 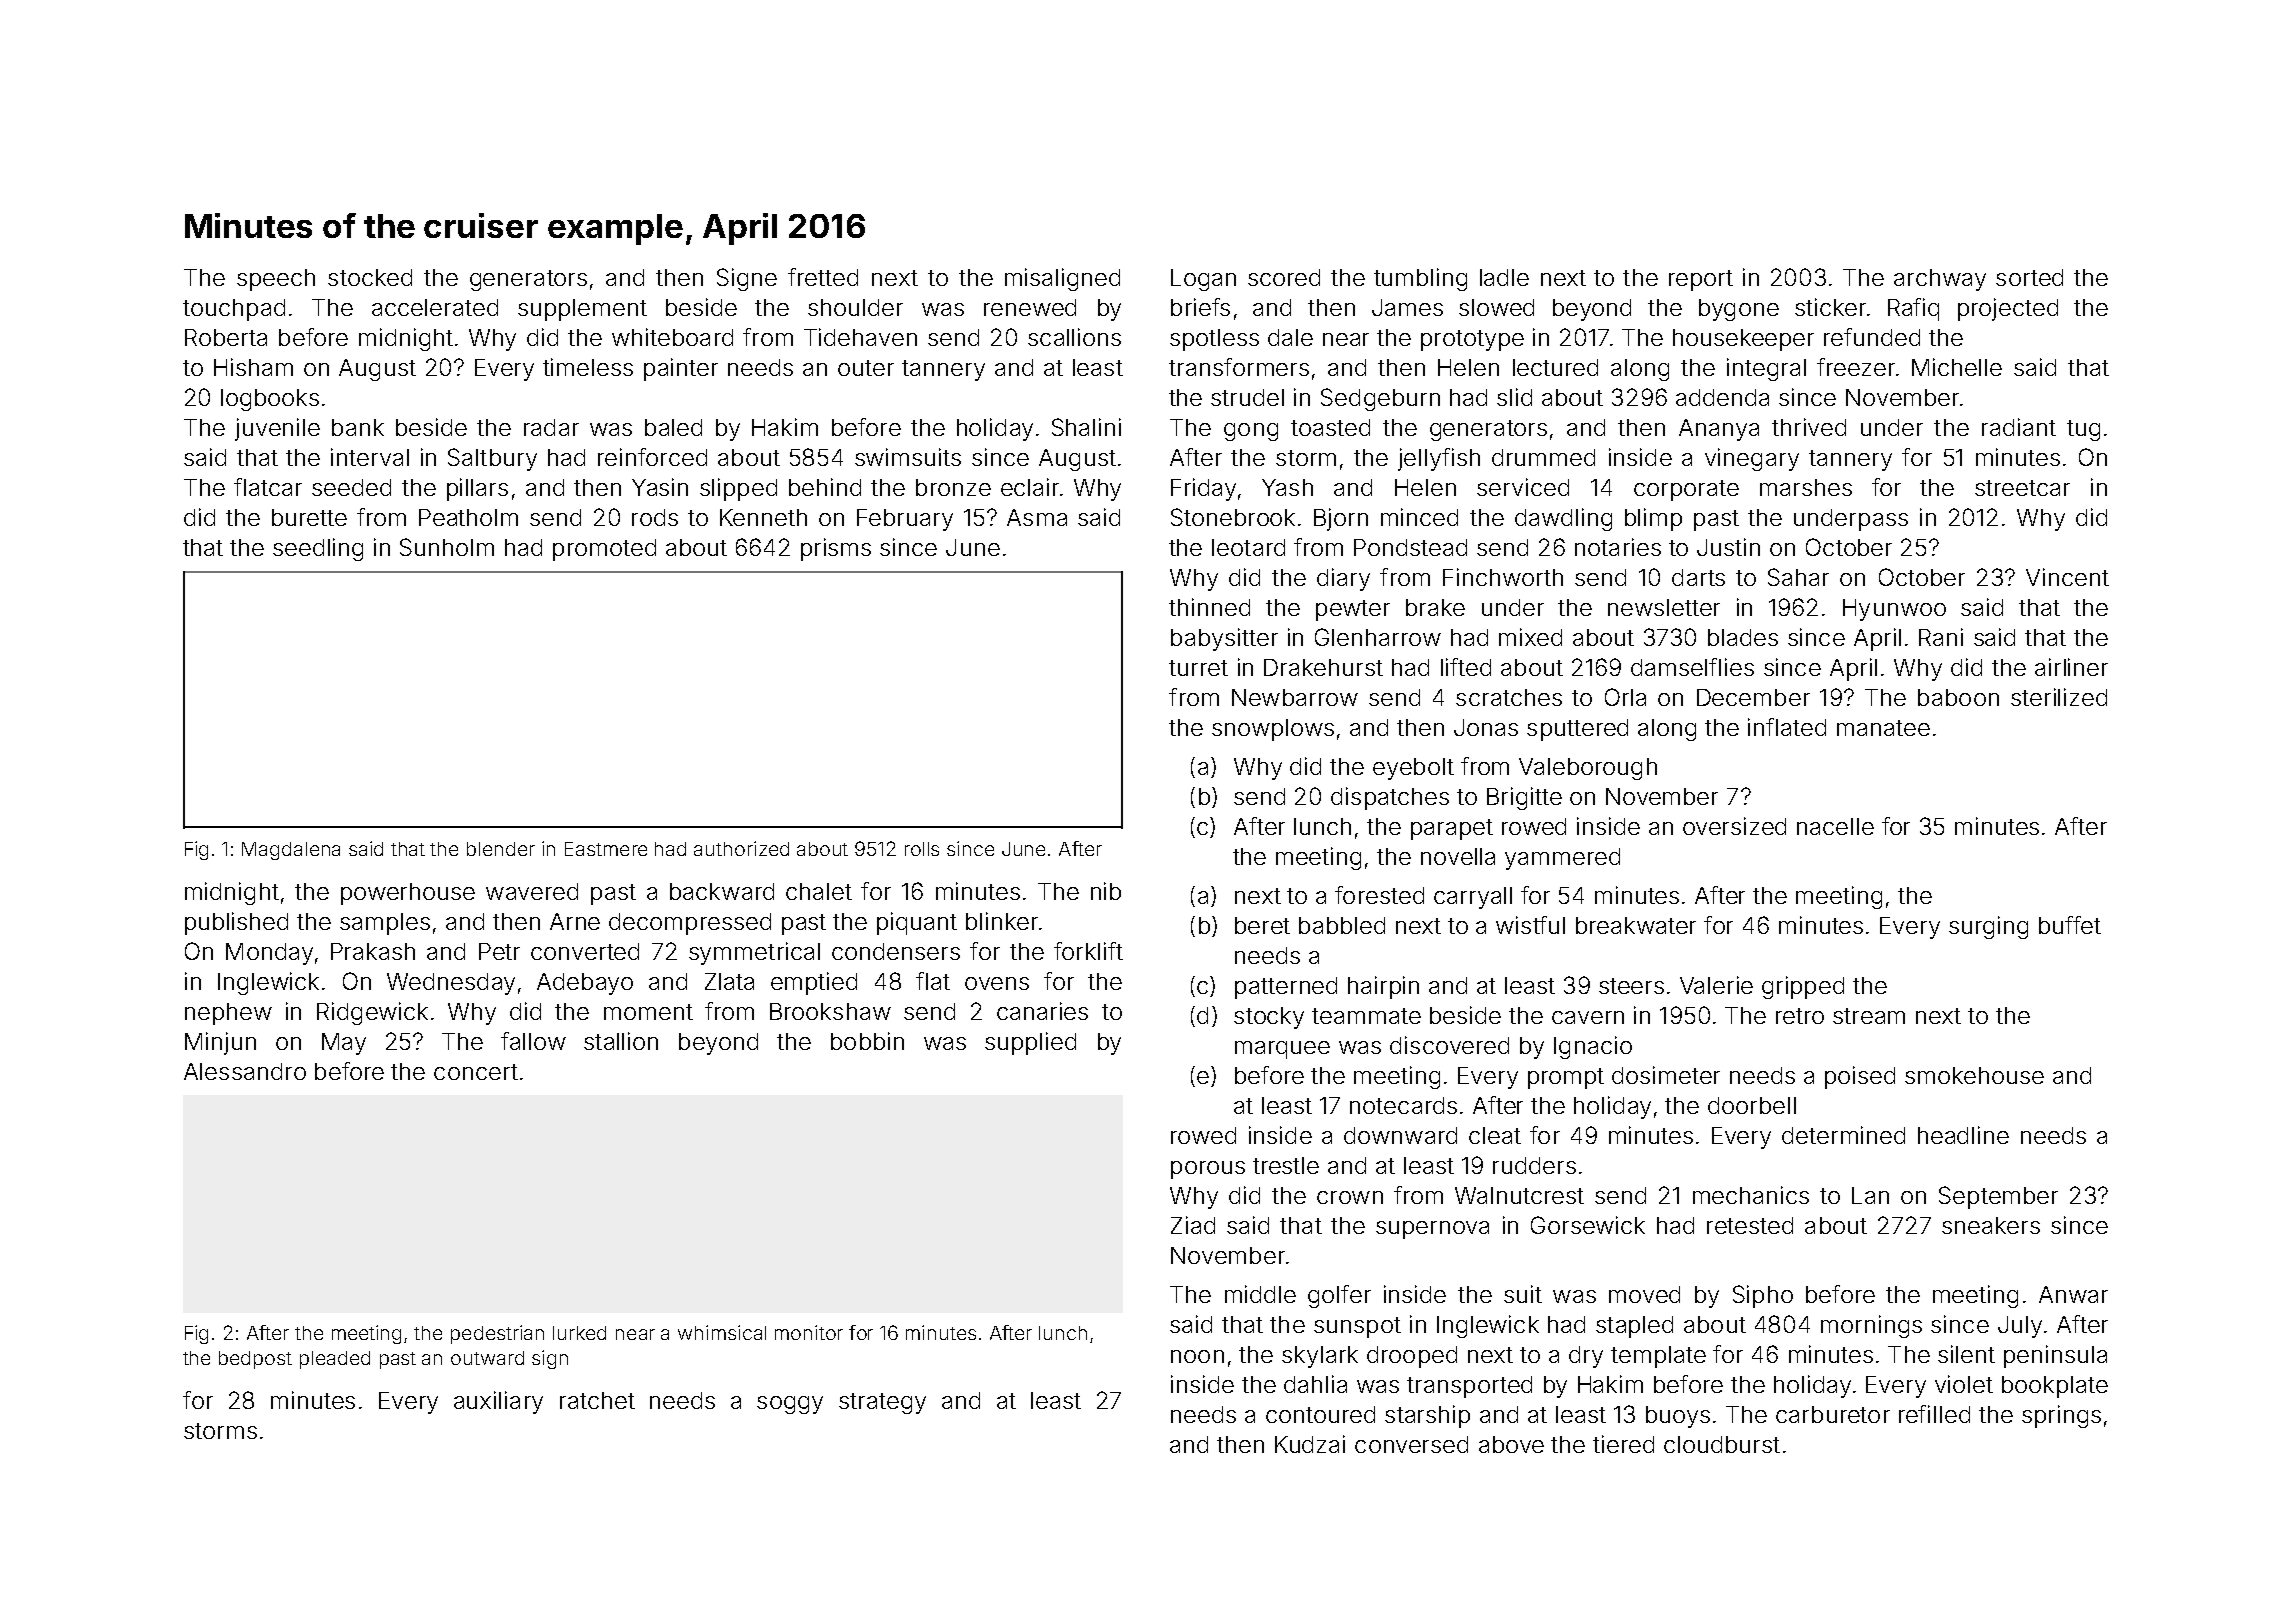 I want to click on sorted, so click(x=2029, y=277).
